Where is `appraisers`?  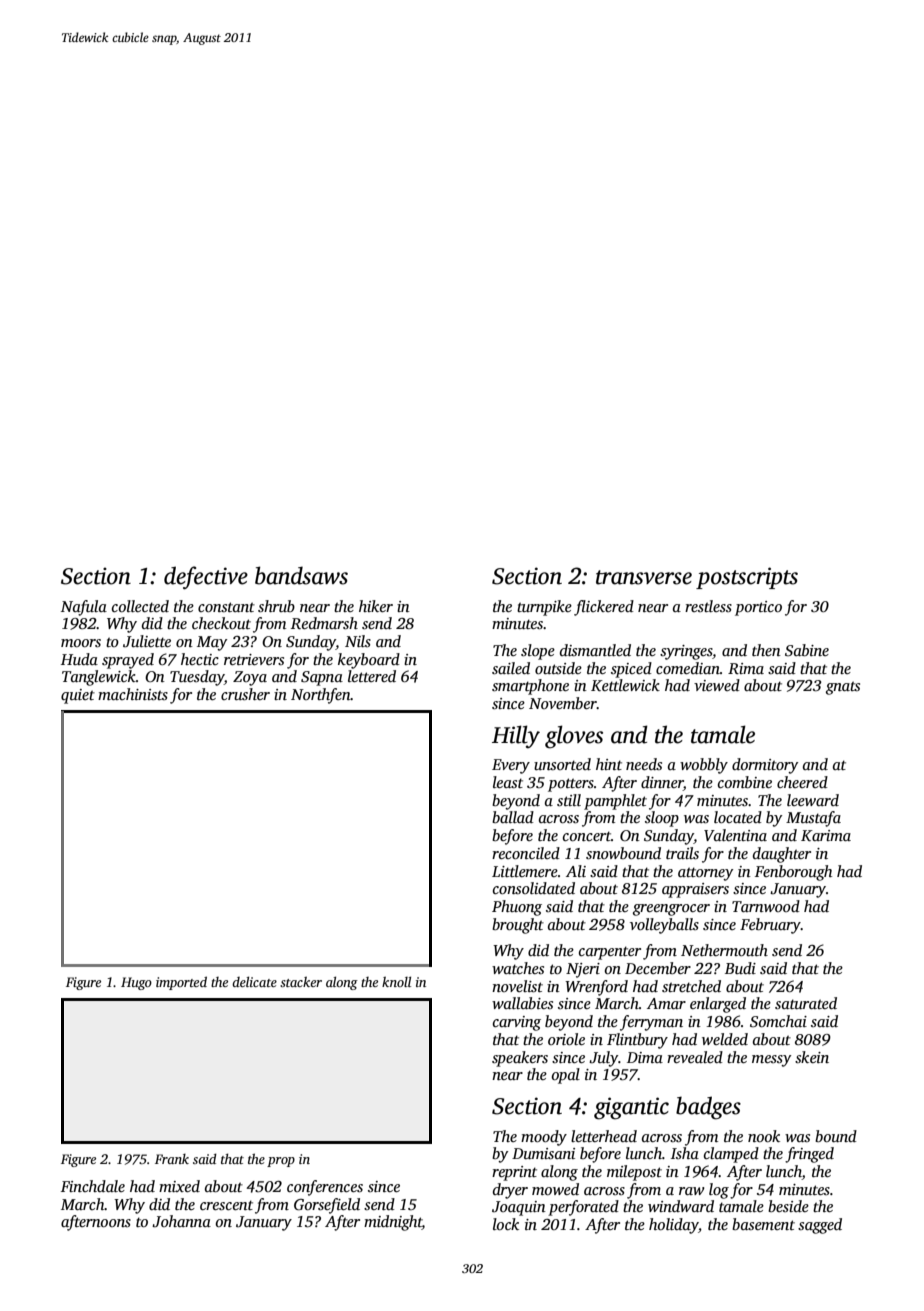
appraisers is located at coordinates (695, 890).
